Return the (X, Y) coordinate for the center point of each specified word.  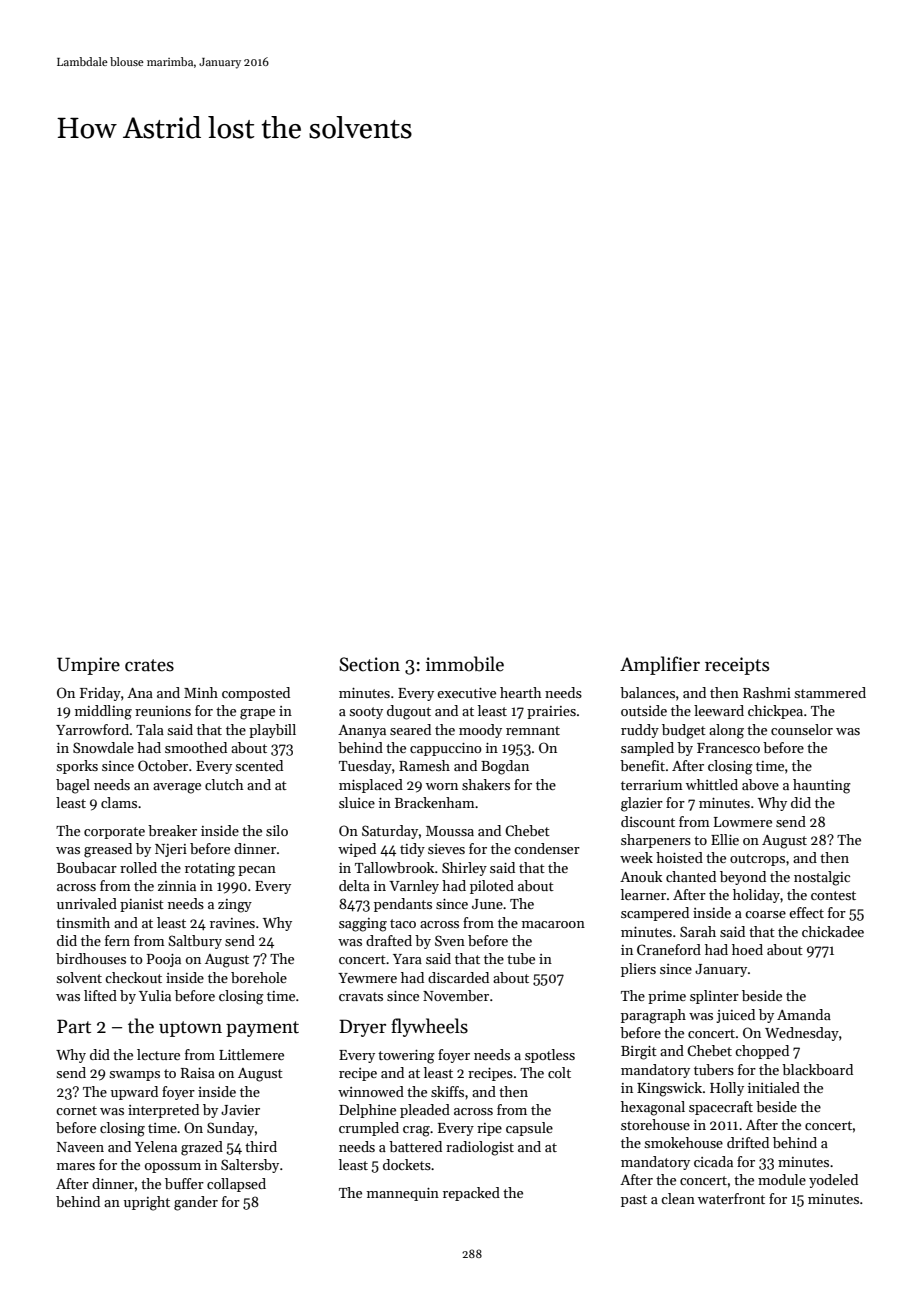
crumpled (369, 1129)
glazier (642, 804)
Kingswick (669, 1089)
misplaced (371, 786)
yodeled (833, 1181)
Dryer (362, 1028)
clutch (224, 784)
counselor (802, 729)
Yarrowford (92, 729)
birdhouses (91, 958)
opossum (173, 1168)
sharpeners (656, 841)
